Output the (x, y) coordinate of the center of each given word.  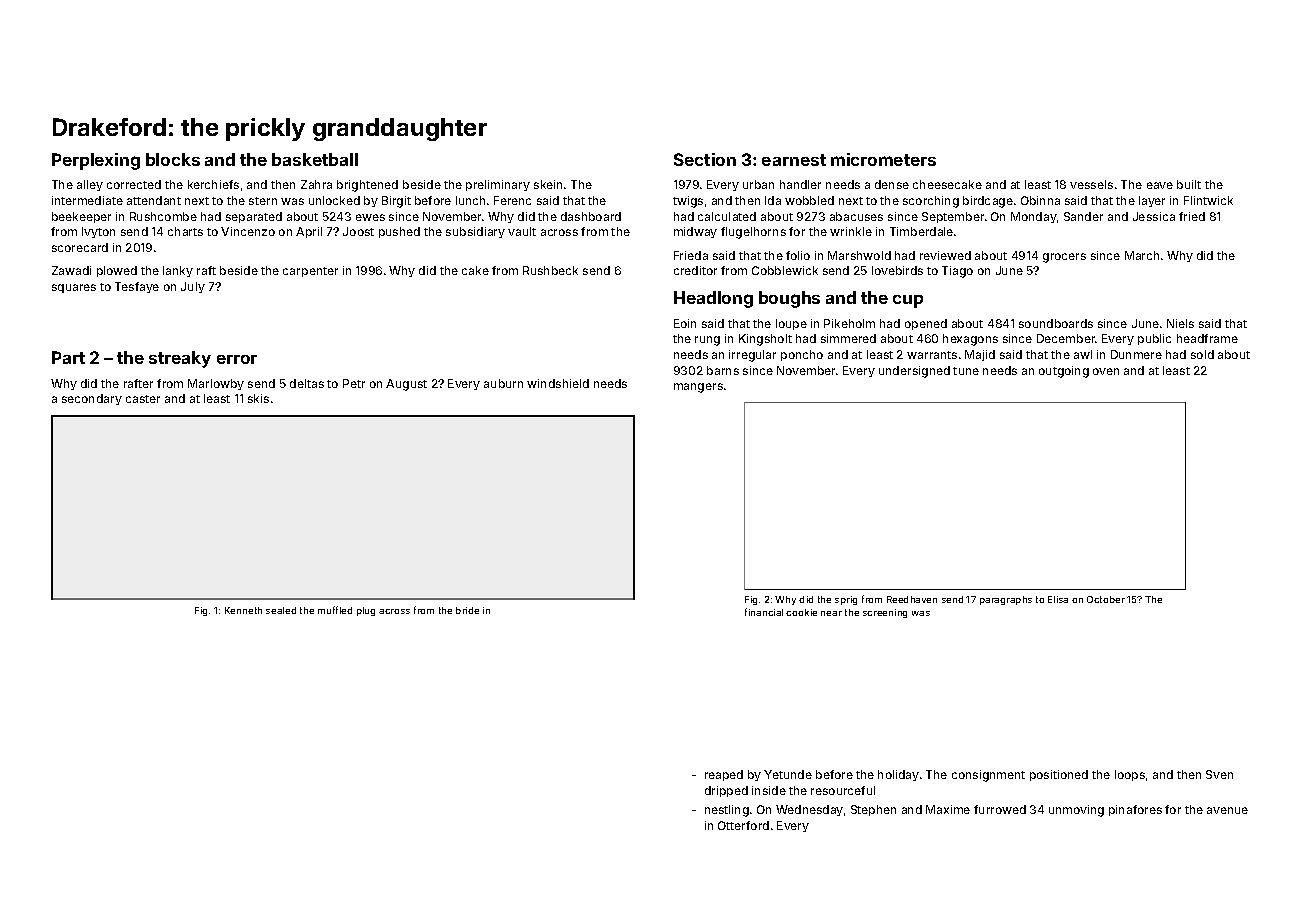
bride (467, 610)
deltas (307, 383)
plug (366, 611)
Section (705, 159)
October (1106, 599)
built (1189, 184)
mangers (698, 388)
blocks (173, 159)
